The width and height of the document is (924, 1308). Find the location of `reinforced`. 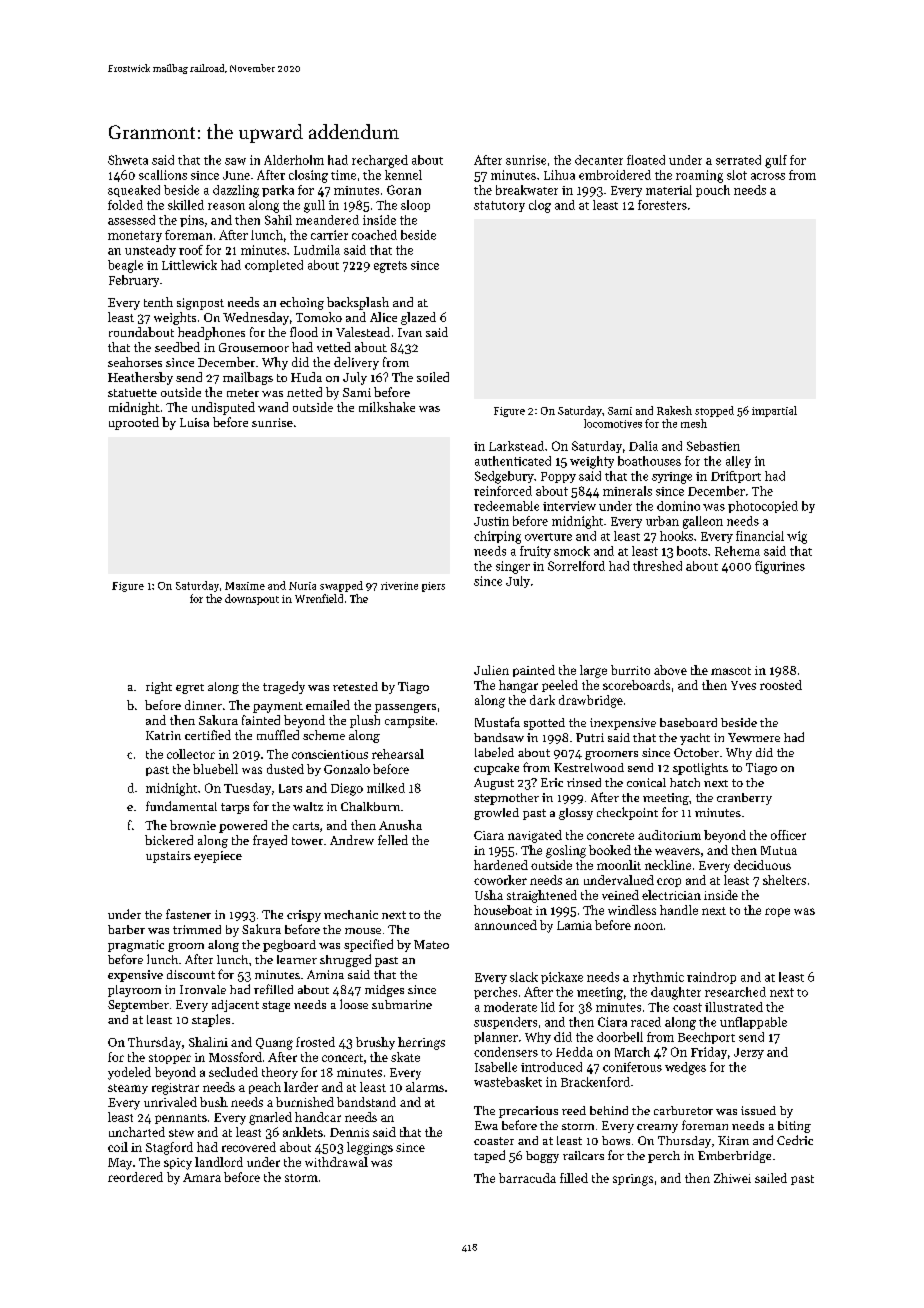

reinforced is located at coordinates (503, 491).
